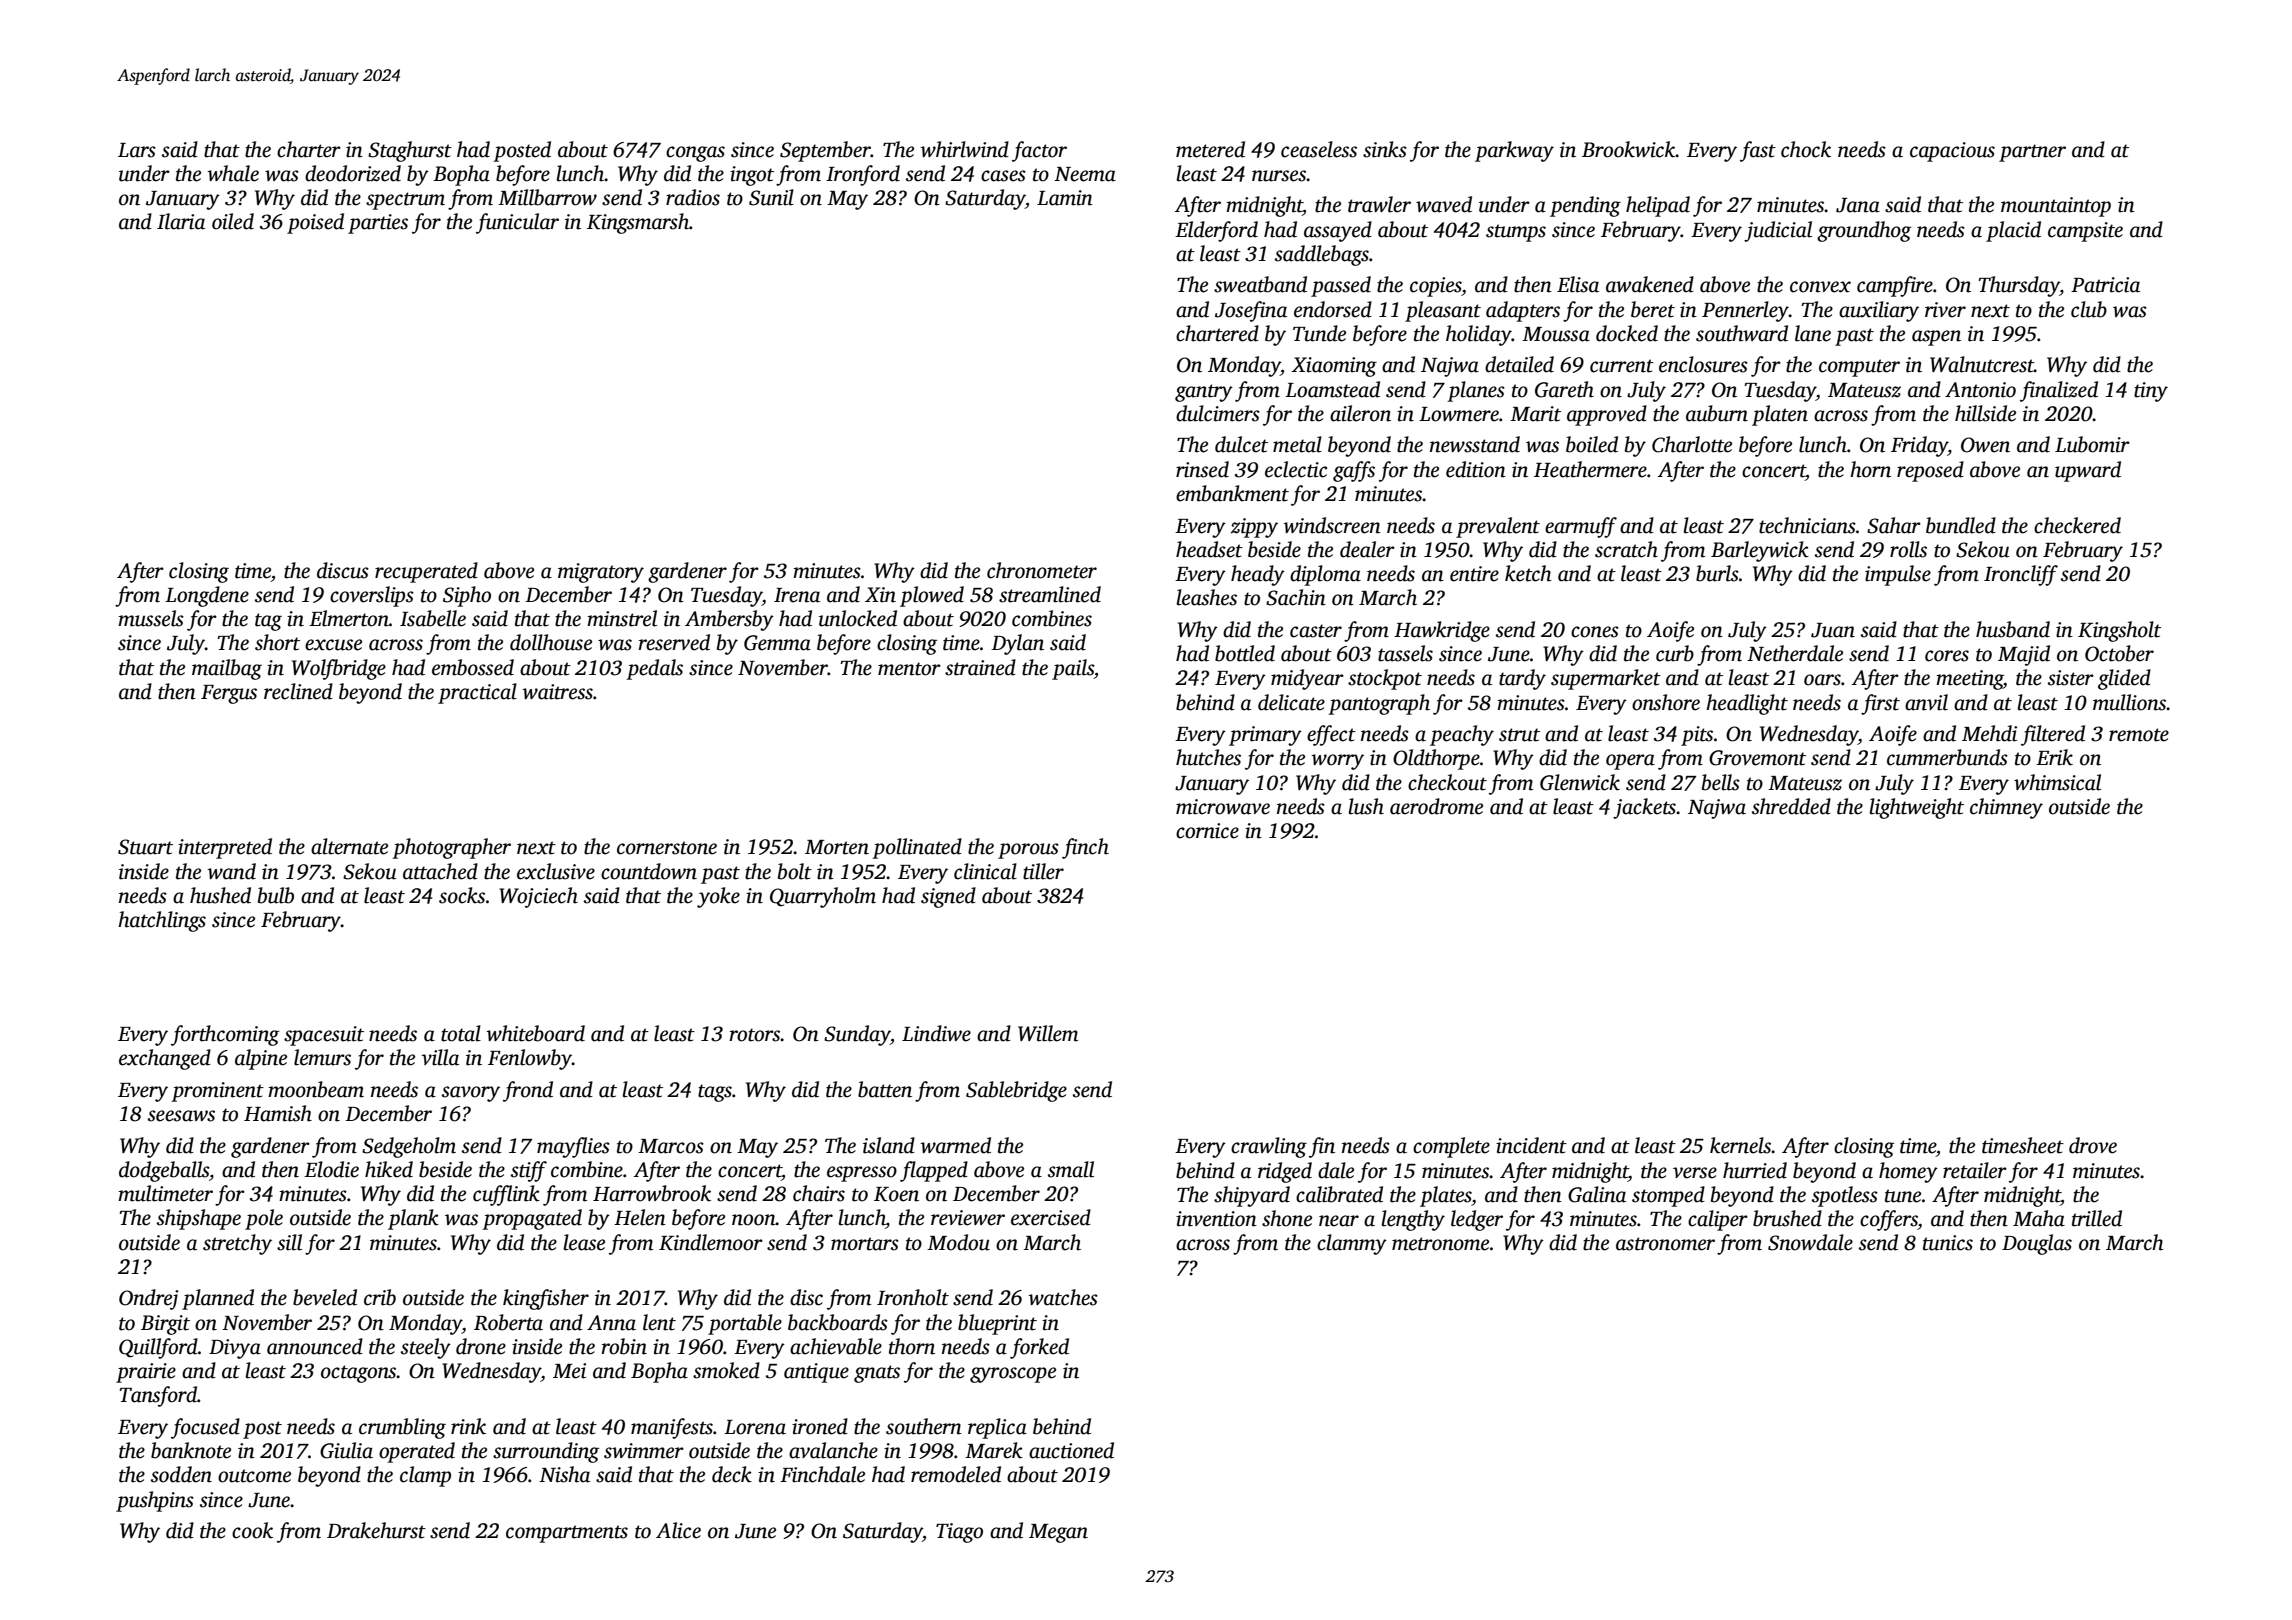  Describe the element at coordinates (567, 1534) in the screenshot. I see `compartments` at that location.
